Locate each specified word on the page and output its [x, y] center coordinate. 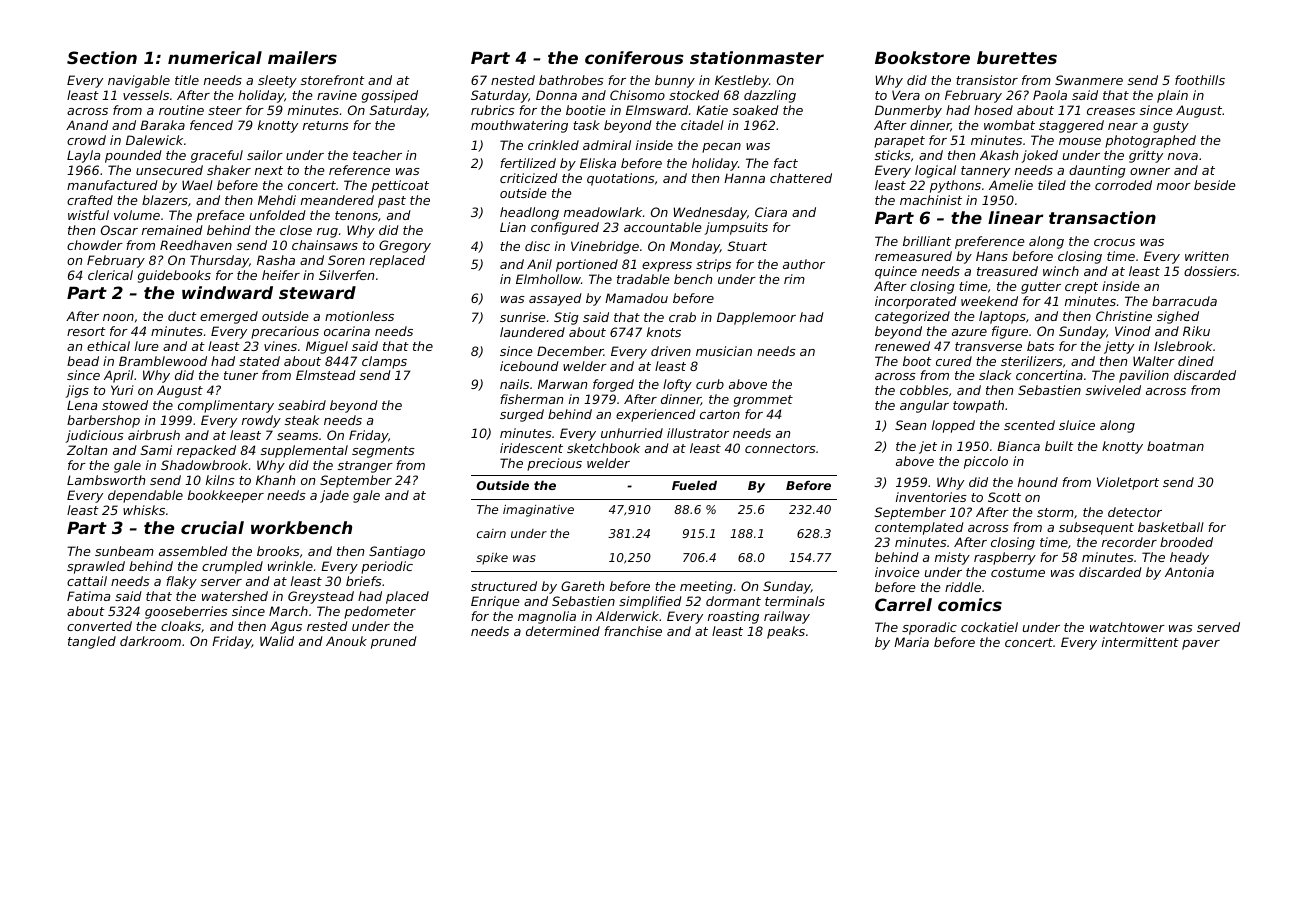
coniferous [634, 57]
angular [924, 406]
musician [724, 351]
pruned [394, 642]
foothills [1200, 80]
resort [86, 331]
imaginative [538, 510]
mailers [302, 57]
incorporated [916, 302]
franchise [633, 631]
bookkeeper [226, 496]
